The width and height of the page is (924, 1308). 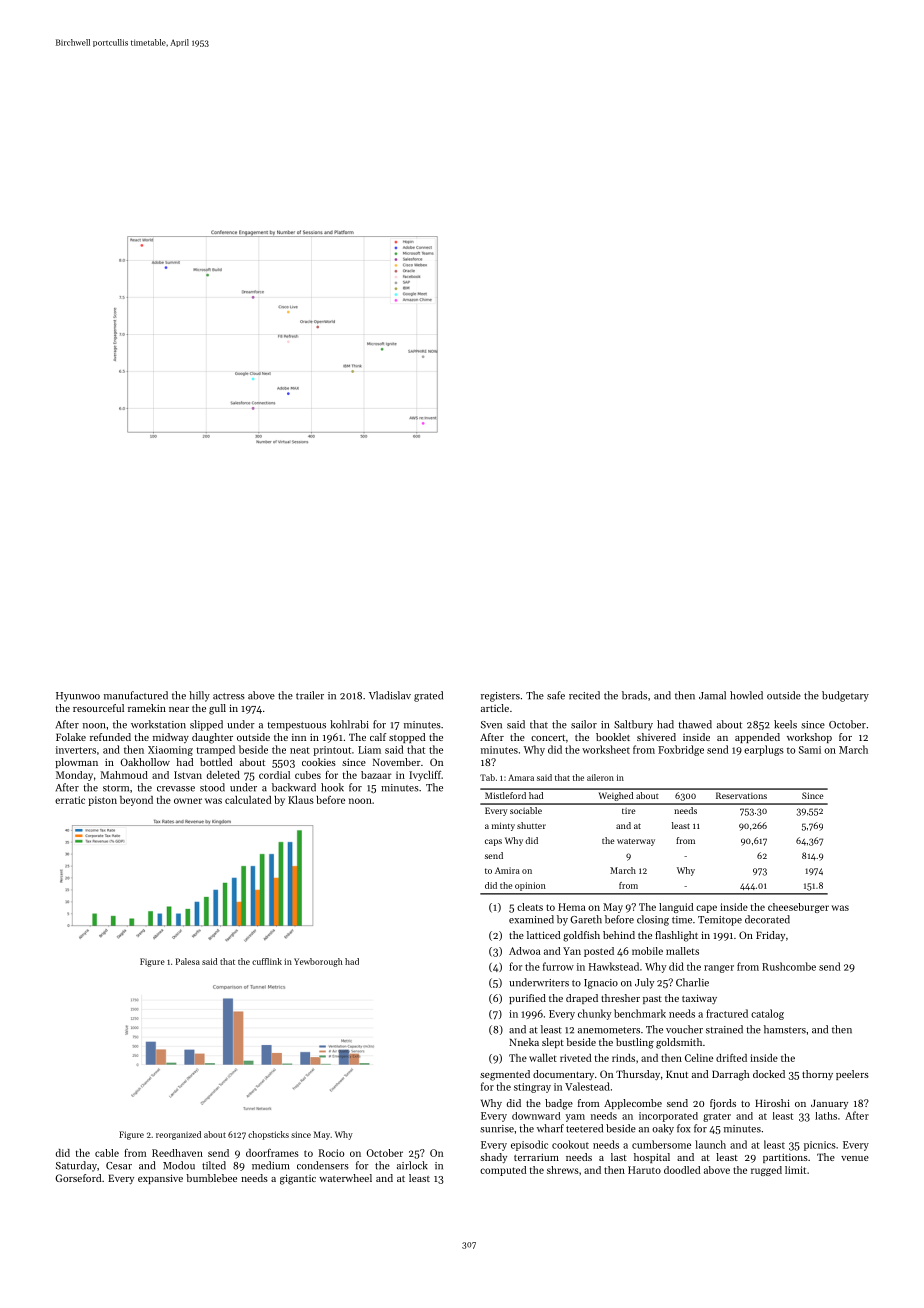 What do you see at coordinates (493, 842) in the page?
I see `caps` at bounding box center [493, 842].
